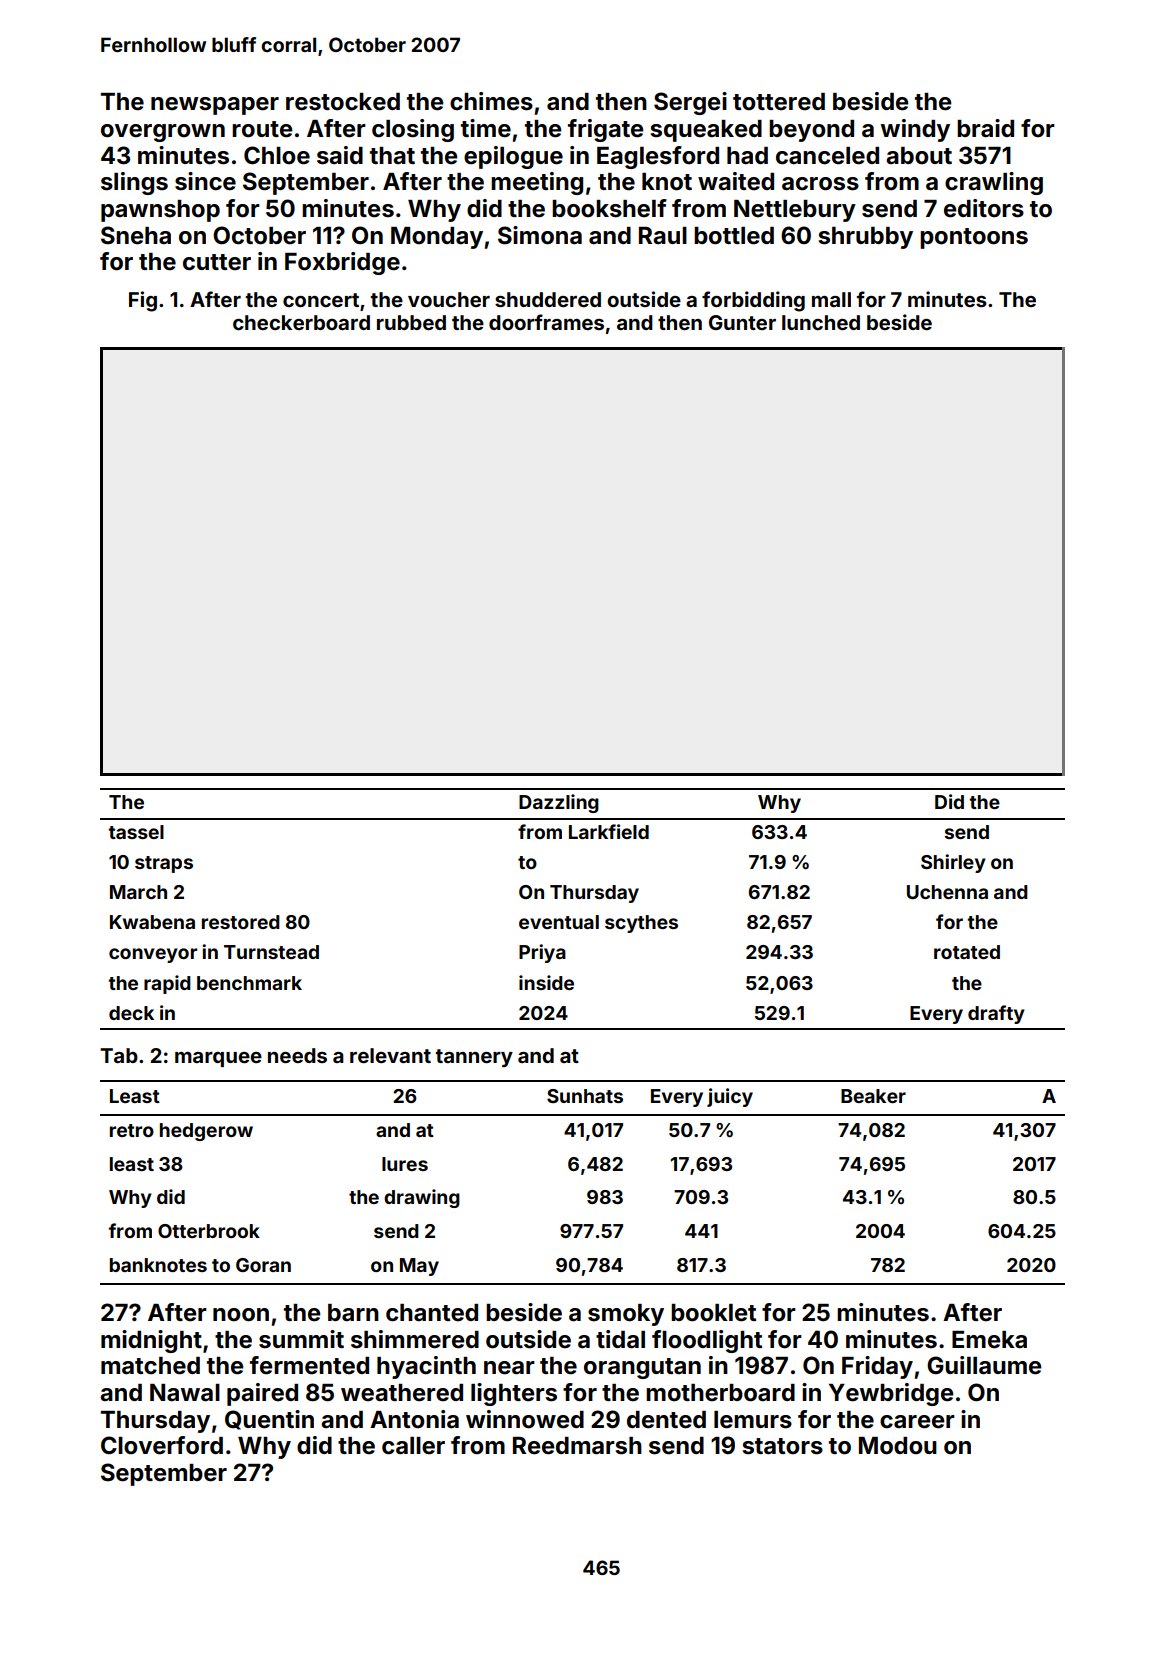  I want to click on Fig, so click(143, 301).
